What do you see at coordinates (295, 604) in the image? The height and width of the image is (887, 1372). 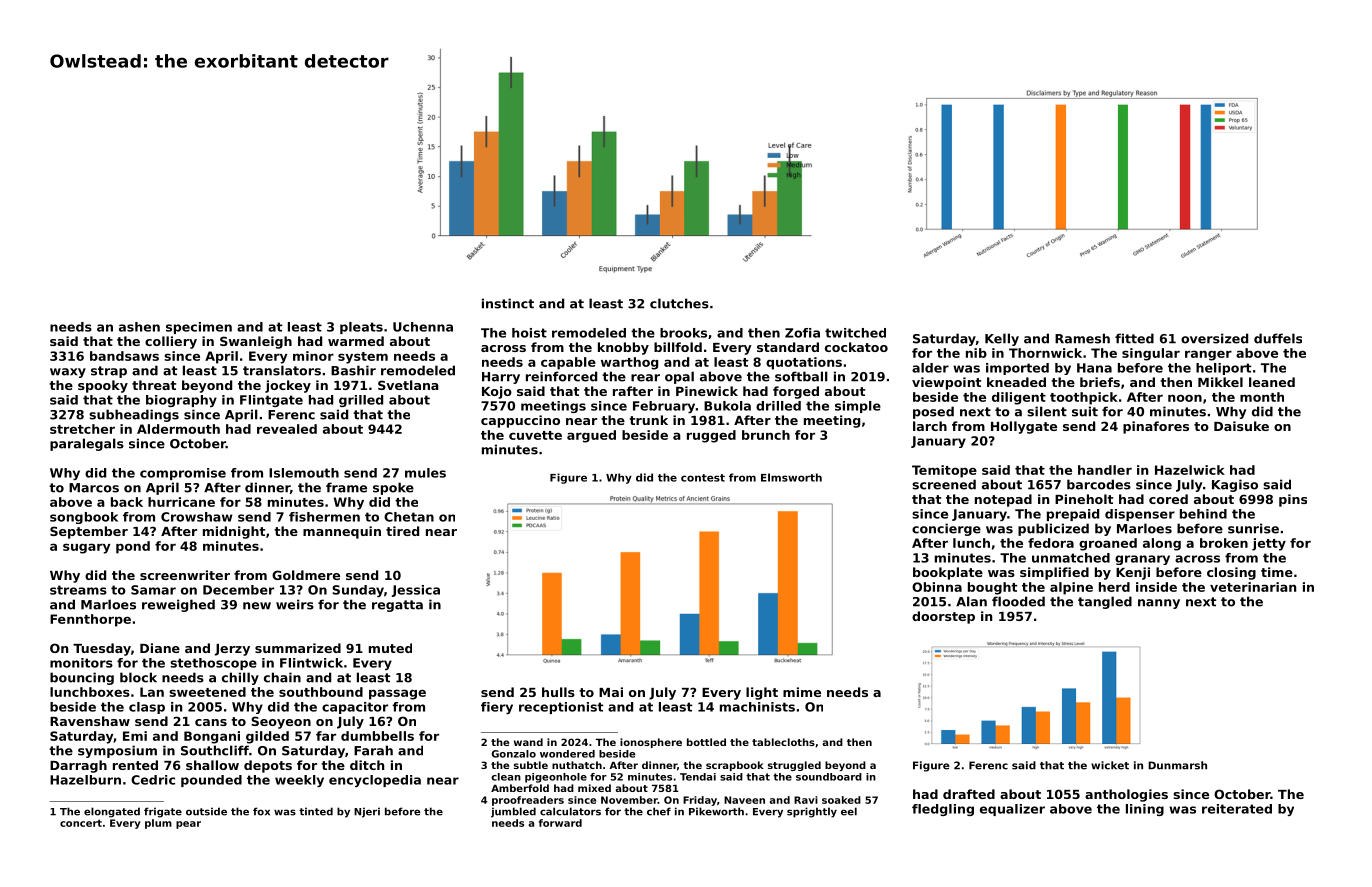 I see `weirs` at bounding box center [295, 604].
